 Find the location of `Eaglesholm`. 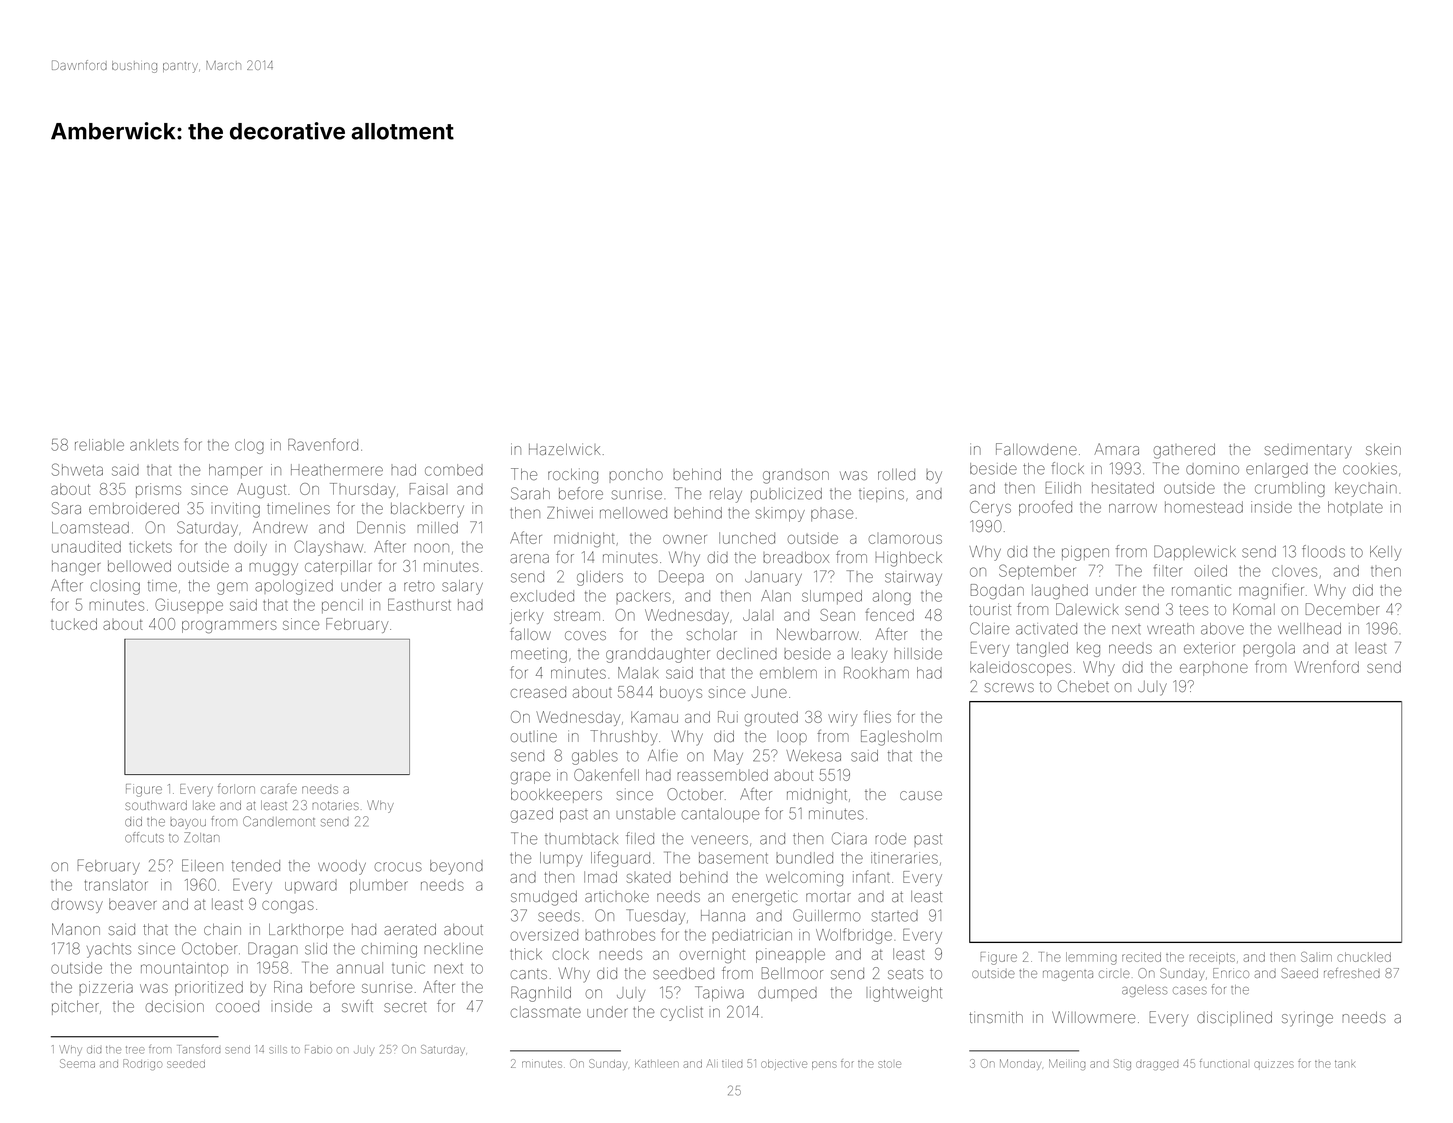

Eaglesholm is located at coordinates (901, 738).
